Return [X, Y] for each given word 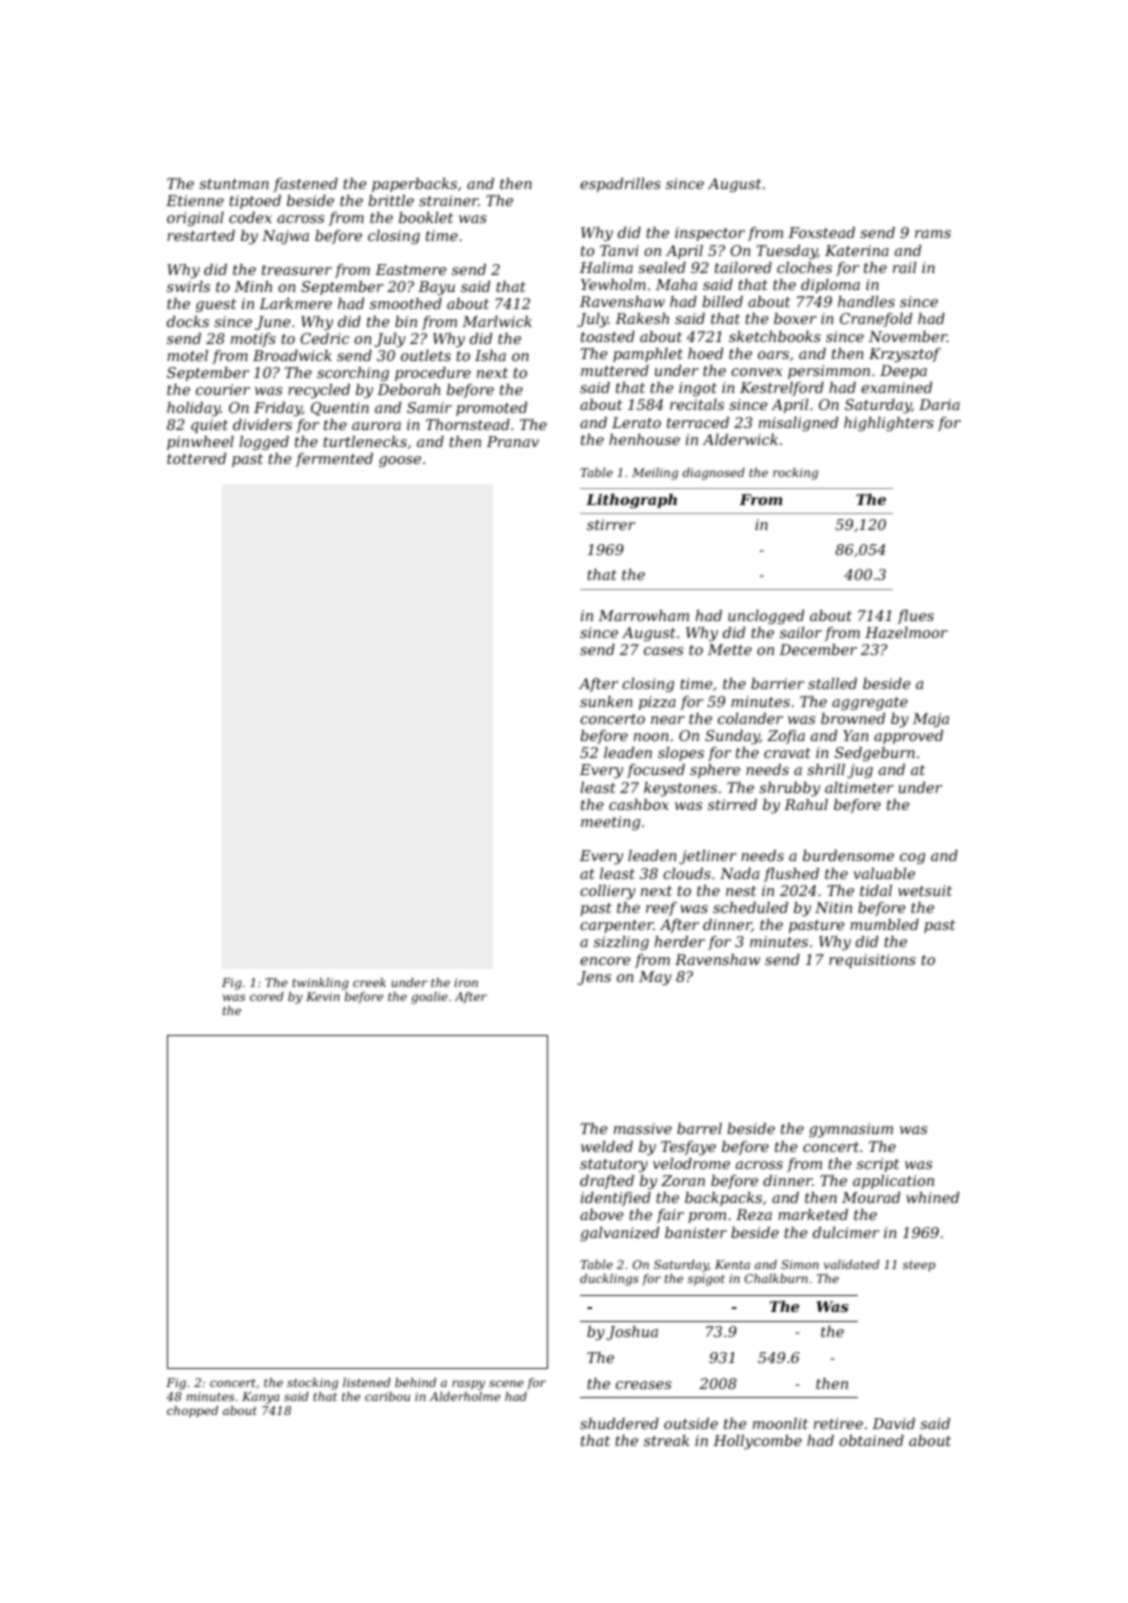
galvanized [619, 1234]
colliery [607, 892]
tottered [196, 458]
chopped [192, 1412]
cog [912, 858]
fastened [305, 185]
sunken [606, 701]
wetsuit [925, 890]
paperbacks [414, 185]
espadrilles [620, 185]
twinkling [320, 984]
